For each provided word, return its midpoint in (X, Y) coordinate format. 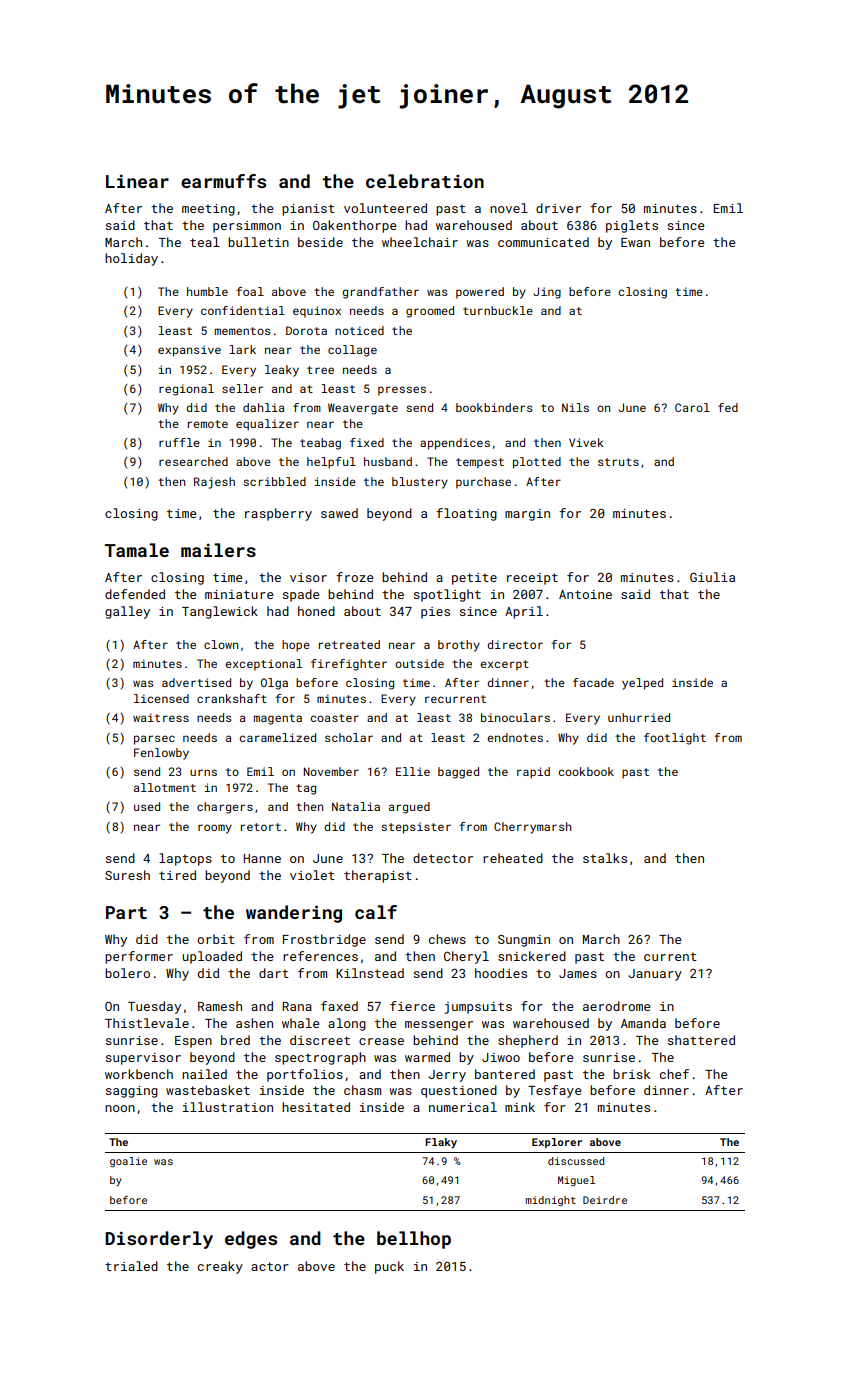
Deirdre (605, 1200)
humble (207, 291)
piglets (632, 226)
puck (389, 1267)
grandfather (380, 293)
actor (270, 1266)
